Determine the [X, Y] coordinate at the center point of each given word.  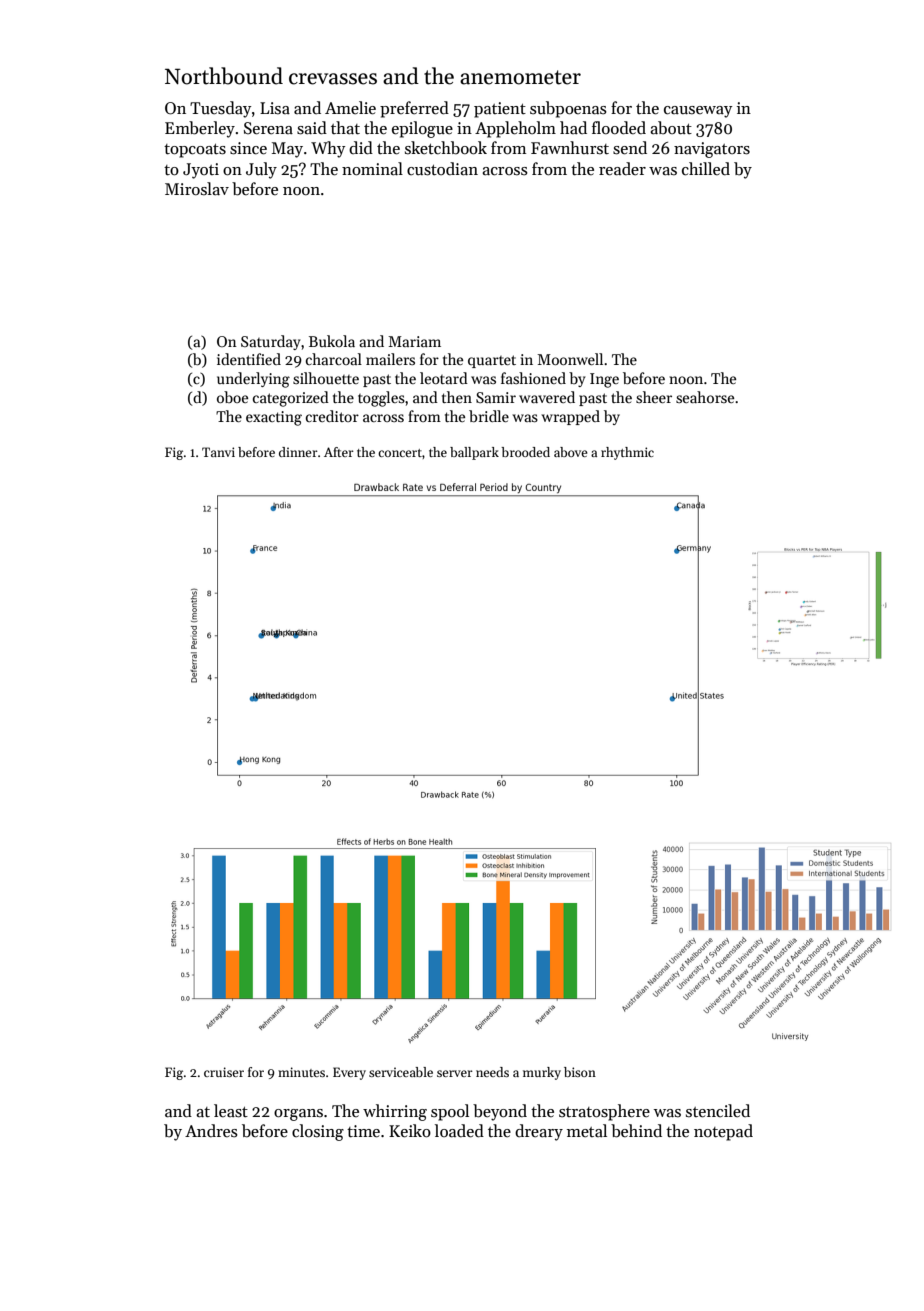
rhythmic [627, 453]
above [571, 452]
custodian [442, 169]
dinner [298, 452]
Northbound [224, 76]
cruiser [224, 1072]
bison [580, 1072]
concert [400, 453]
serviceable [401, 1072]
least [231, 1111]
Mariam [414, 341]
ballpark [474, 453]
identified [249, 359]
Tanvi [218, 452]
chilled [706, 169]
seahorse [705, 397]
